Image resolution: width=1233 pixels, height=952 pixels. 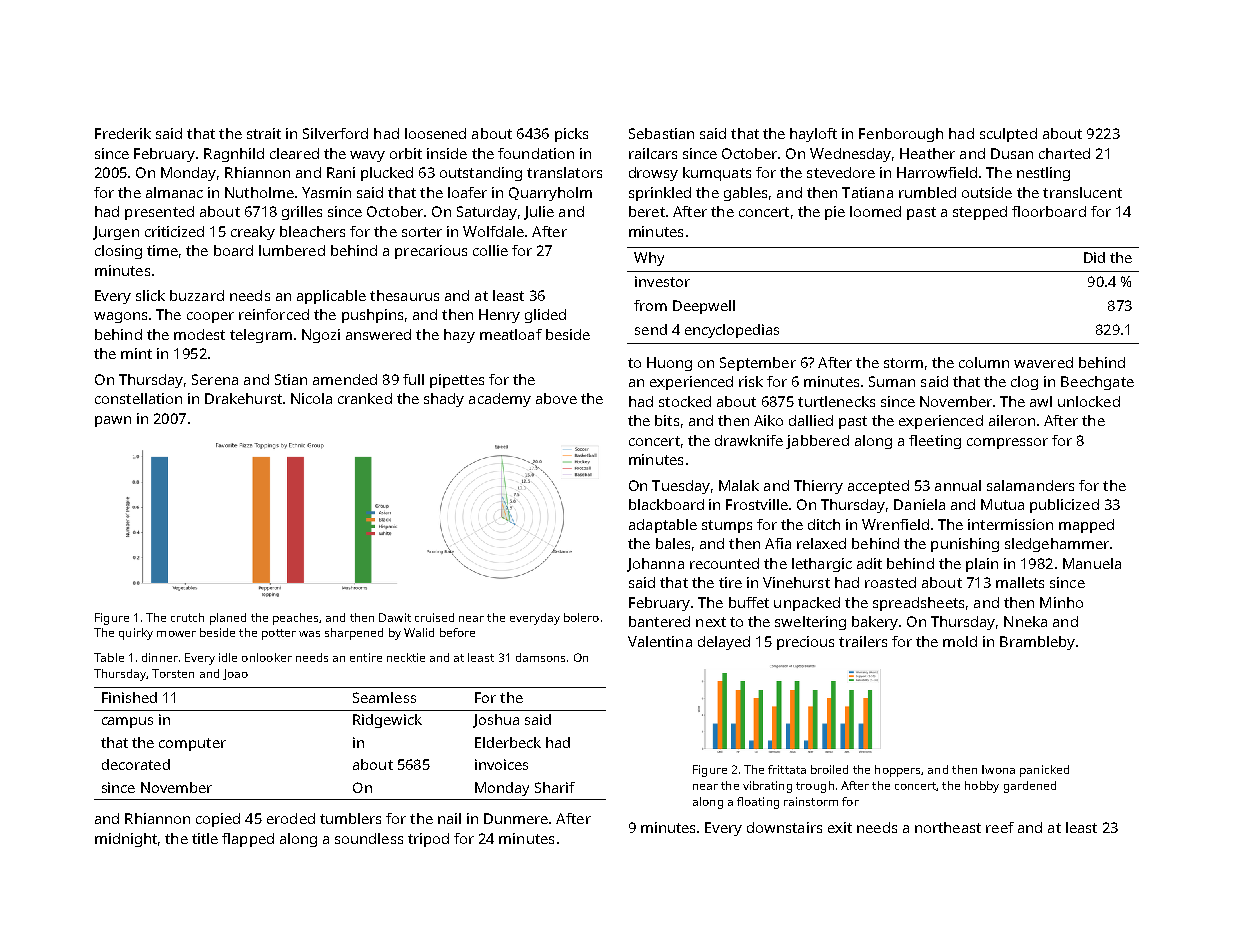 What do you see at coordinates (1094, 257) in the screenshot?
I see `Did` at bounding box center [1094, 257].
